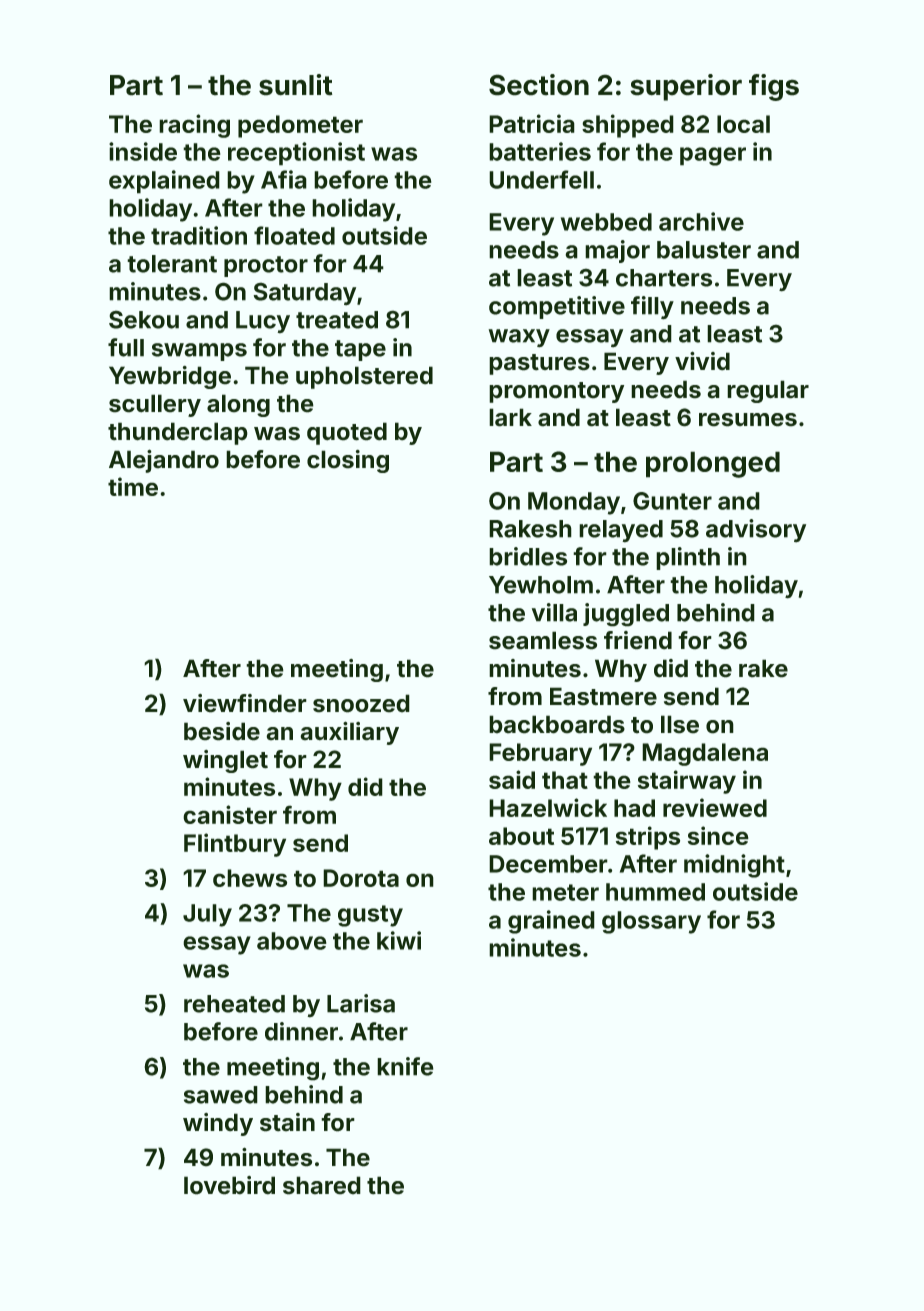 The height and width of the document is (1311, 924). What do you see at coordinates (512, 779) in the document?
I see `said` at bounding box center [512, 779].
